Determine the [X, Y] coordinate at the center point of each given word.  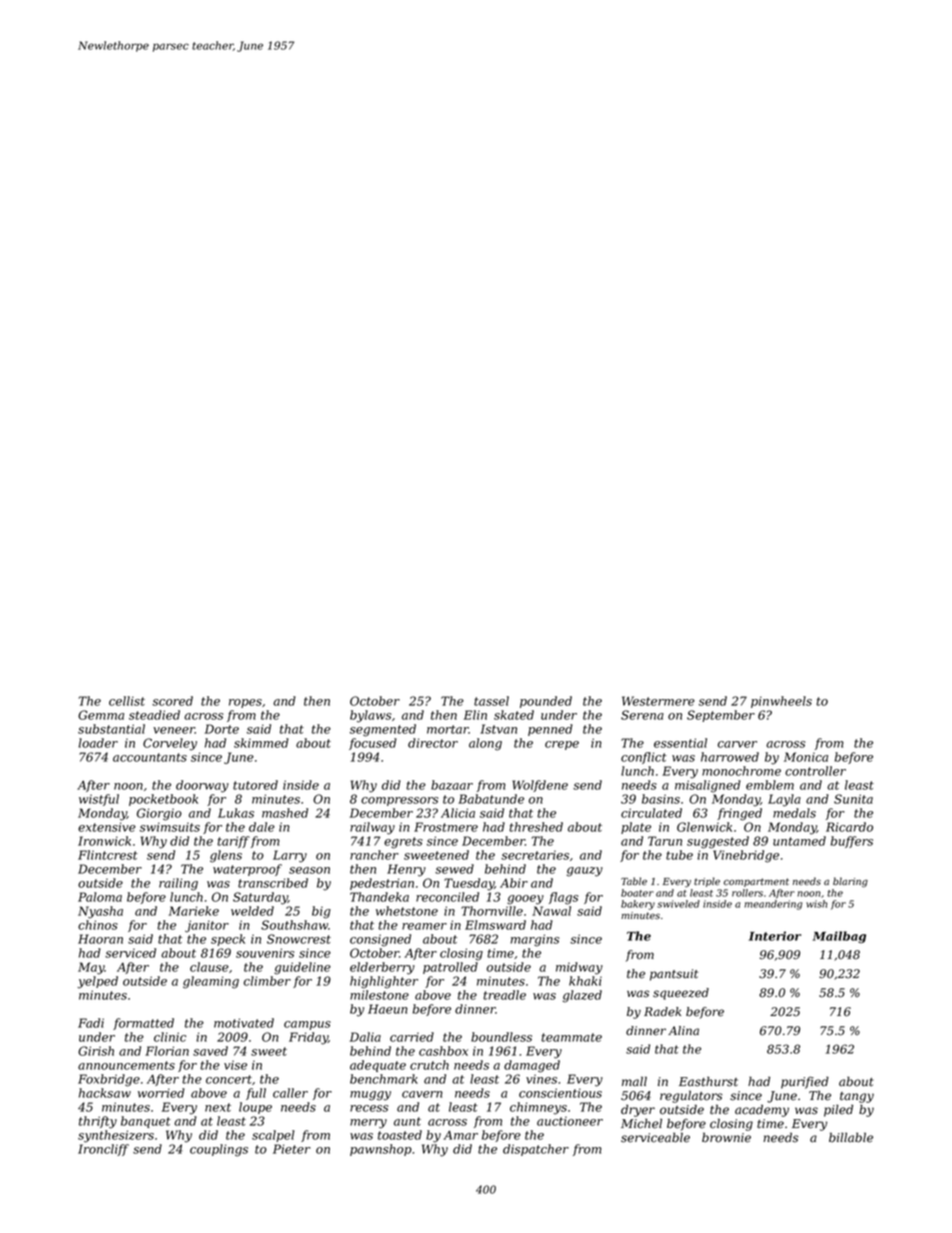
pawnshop [381, 1150]
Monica [806, 757]
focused [373, 744]
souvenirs [265, 953]
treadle [504, 995]
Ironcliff [103, 1150]
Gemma [101, 715]
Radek [662, 1011]
